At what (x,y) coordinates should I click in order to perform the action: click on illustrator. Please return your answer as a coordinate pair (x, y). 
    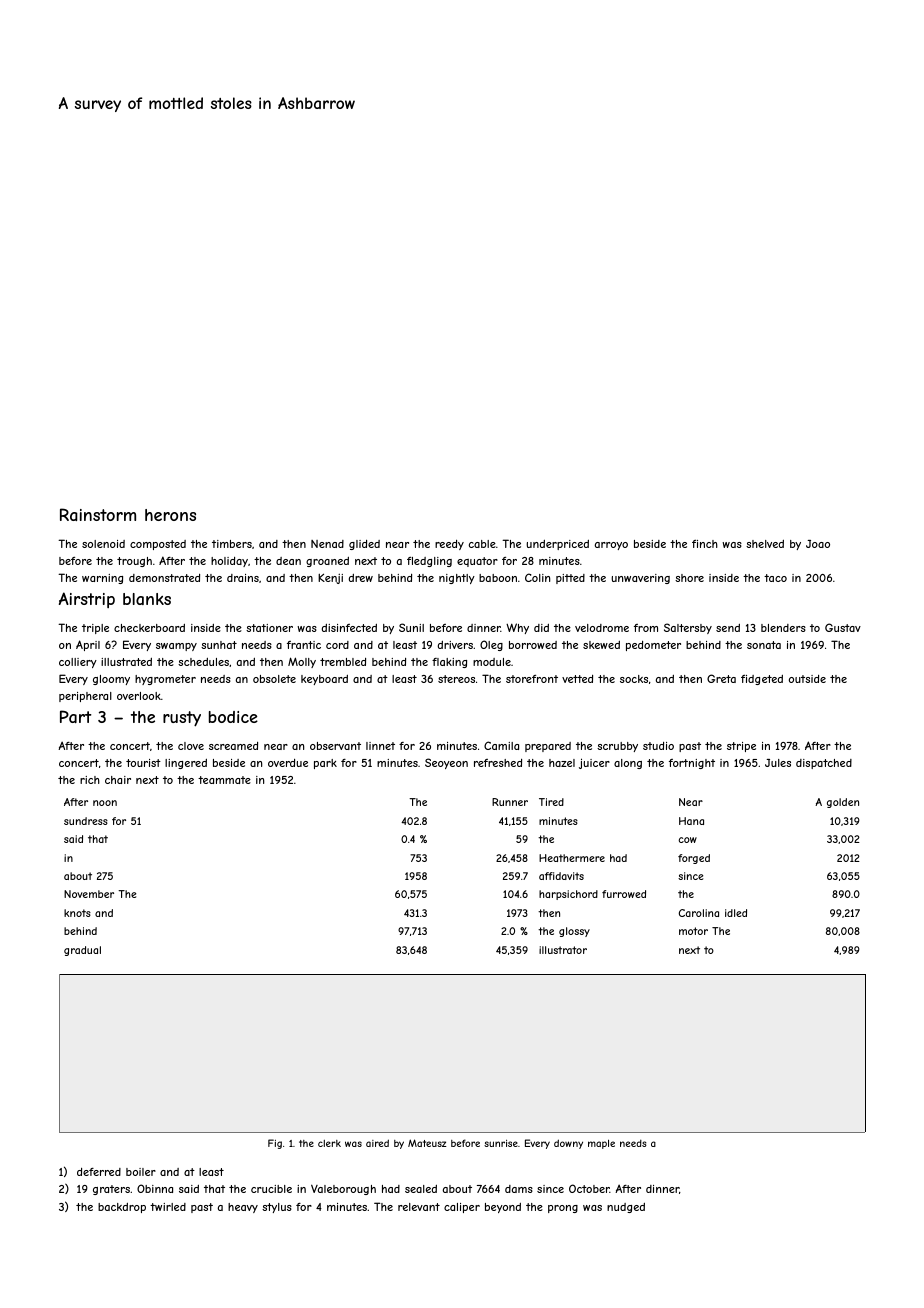
    Looking at the image, I should click on (563, 950).
